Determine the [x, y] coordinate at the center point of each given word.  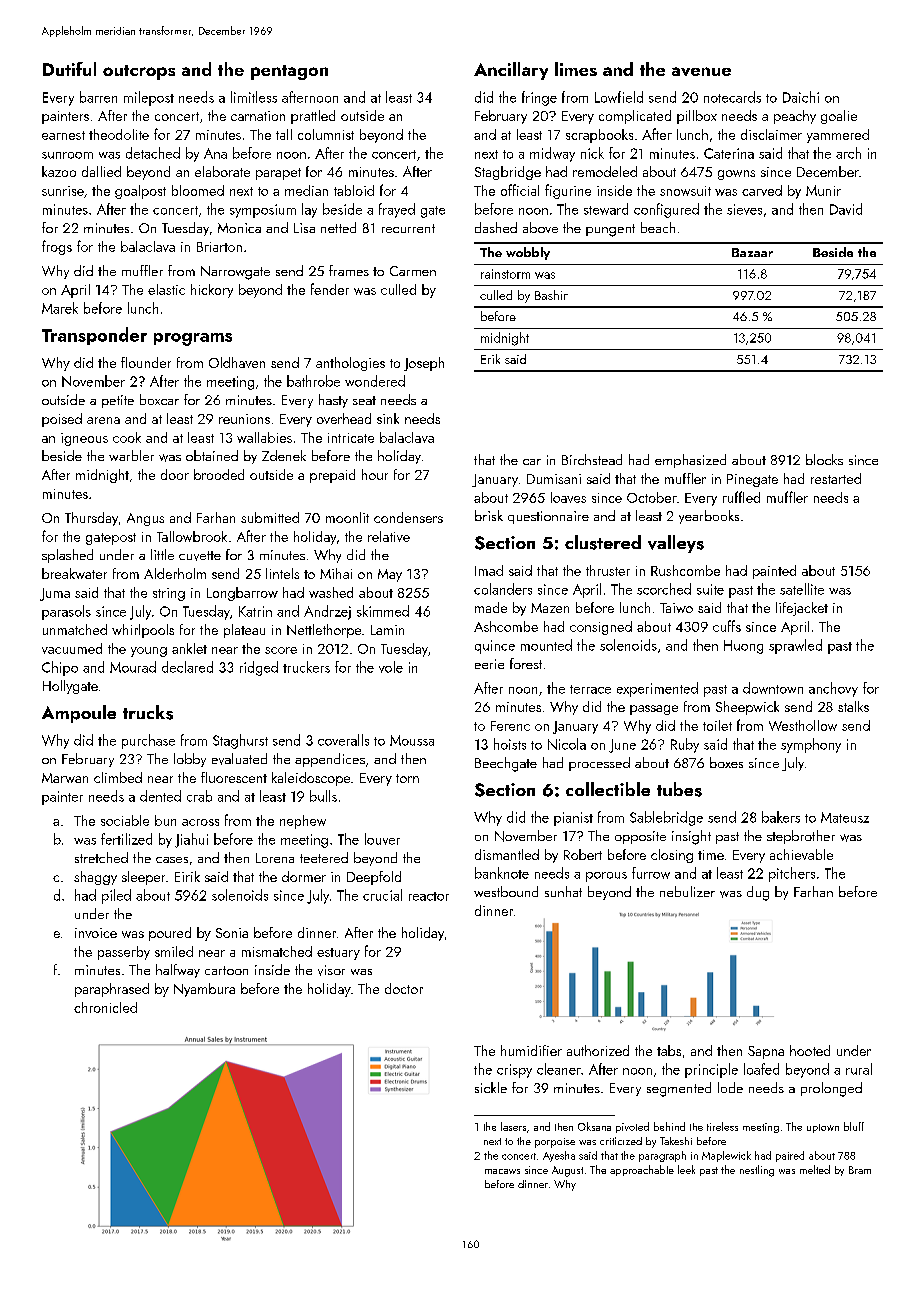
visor [331, 970]
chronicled [105, 1007]
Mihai [336, 573]
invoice [96, 933]
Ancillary [511, 71]
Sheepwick [747, 708]
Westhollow [803, 725]
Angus [145, 519]
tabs [669, 1050]
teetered [324, 857]
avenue [701, 71]
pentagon [289, 72]
